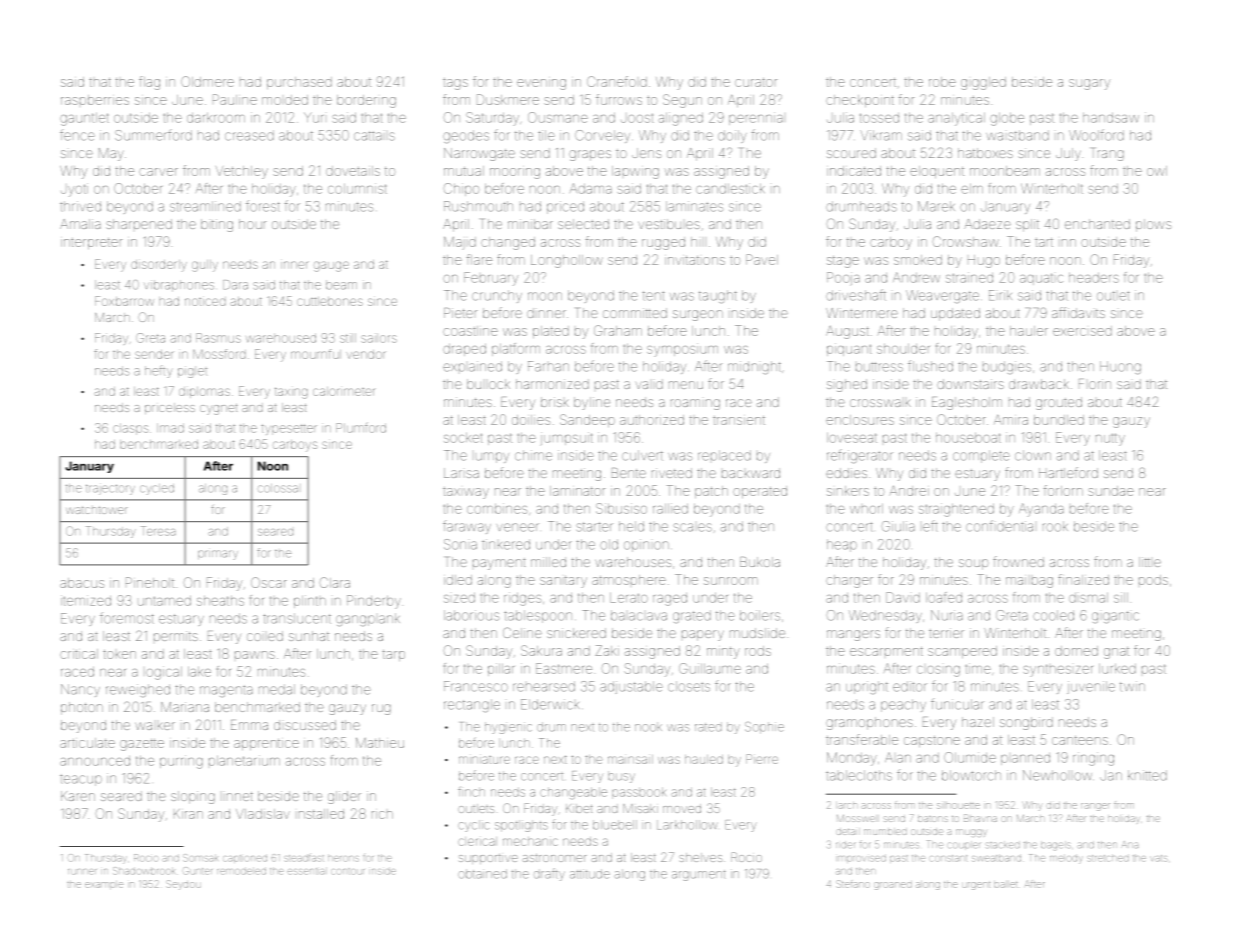 The image size is (1233, 952). Describe the element at coordinates (95, 100) in the image. I see `raspberries` at that location.
